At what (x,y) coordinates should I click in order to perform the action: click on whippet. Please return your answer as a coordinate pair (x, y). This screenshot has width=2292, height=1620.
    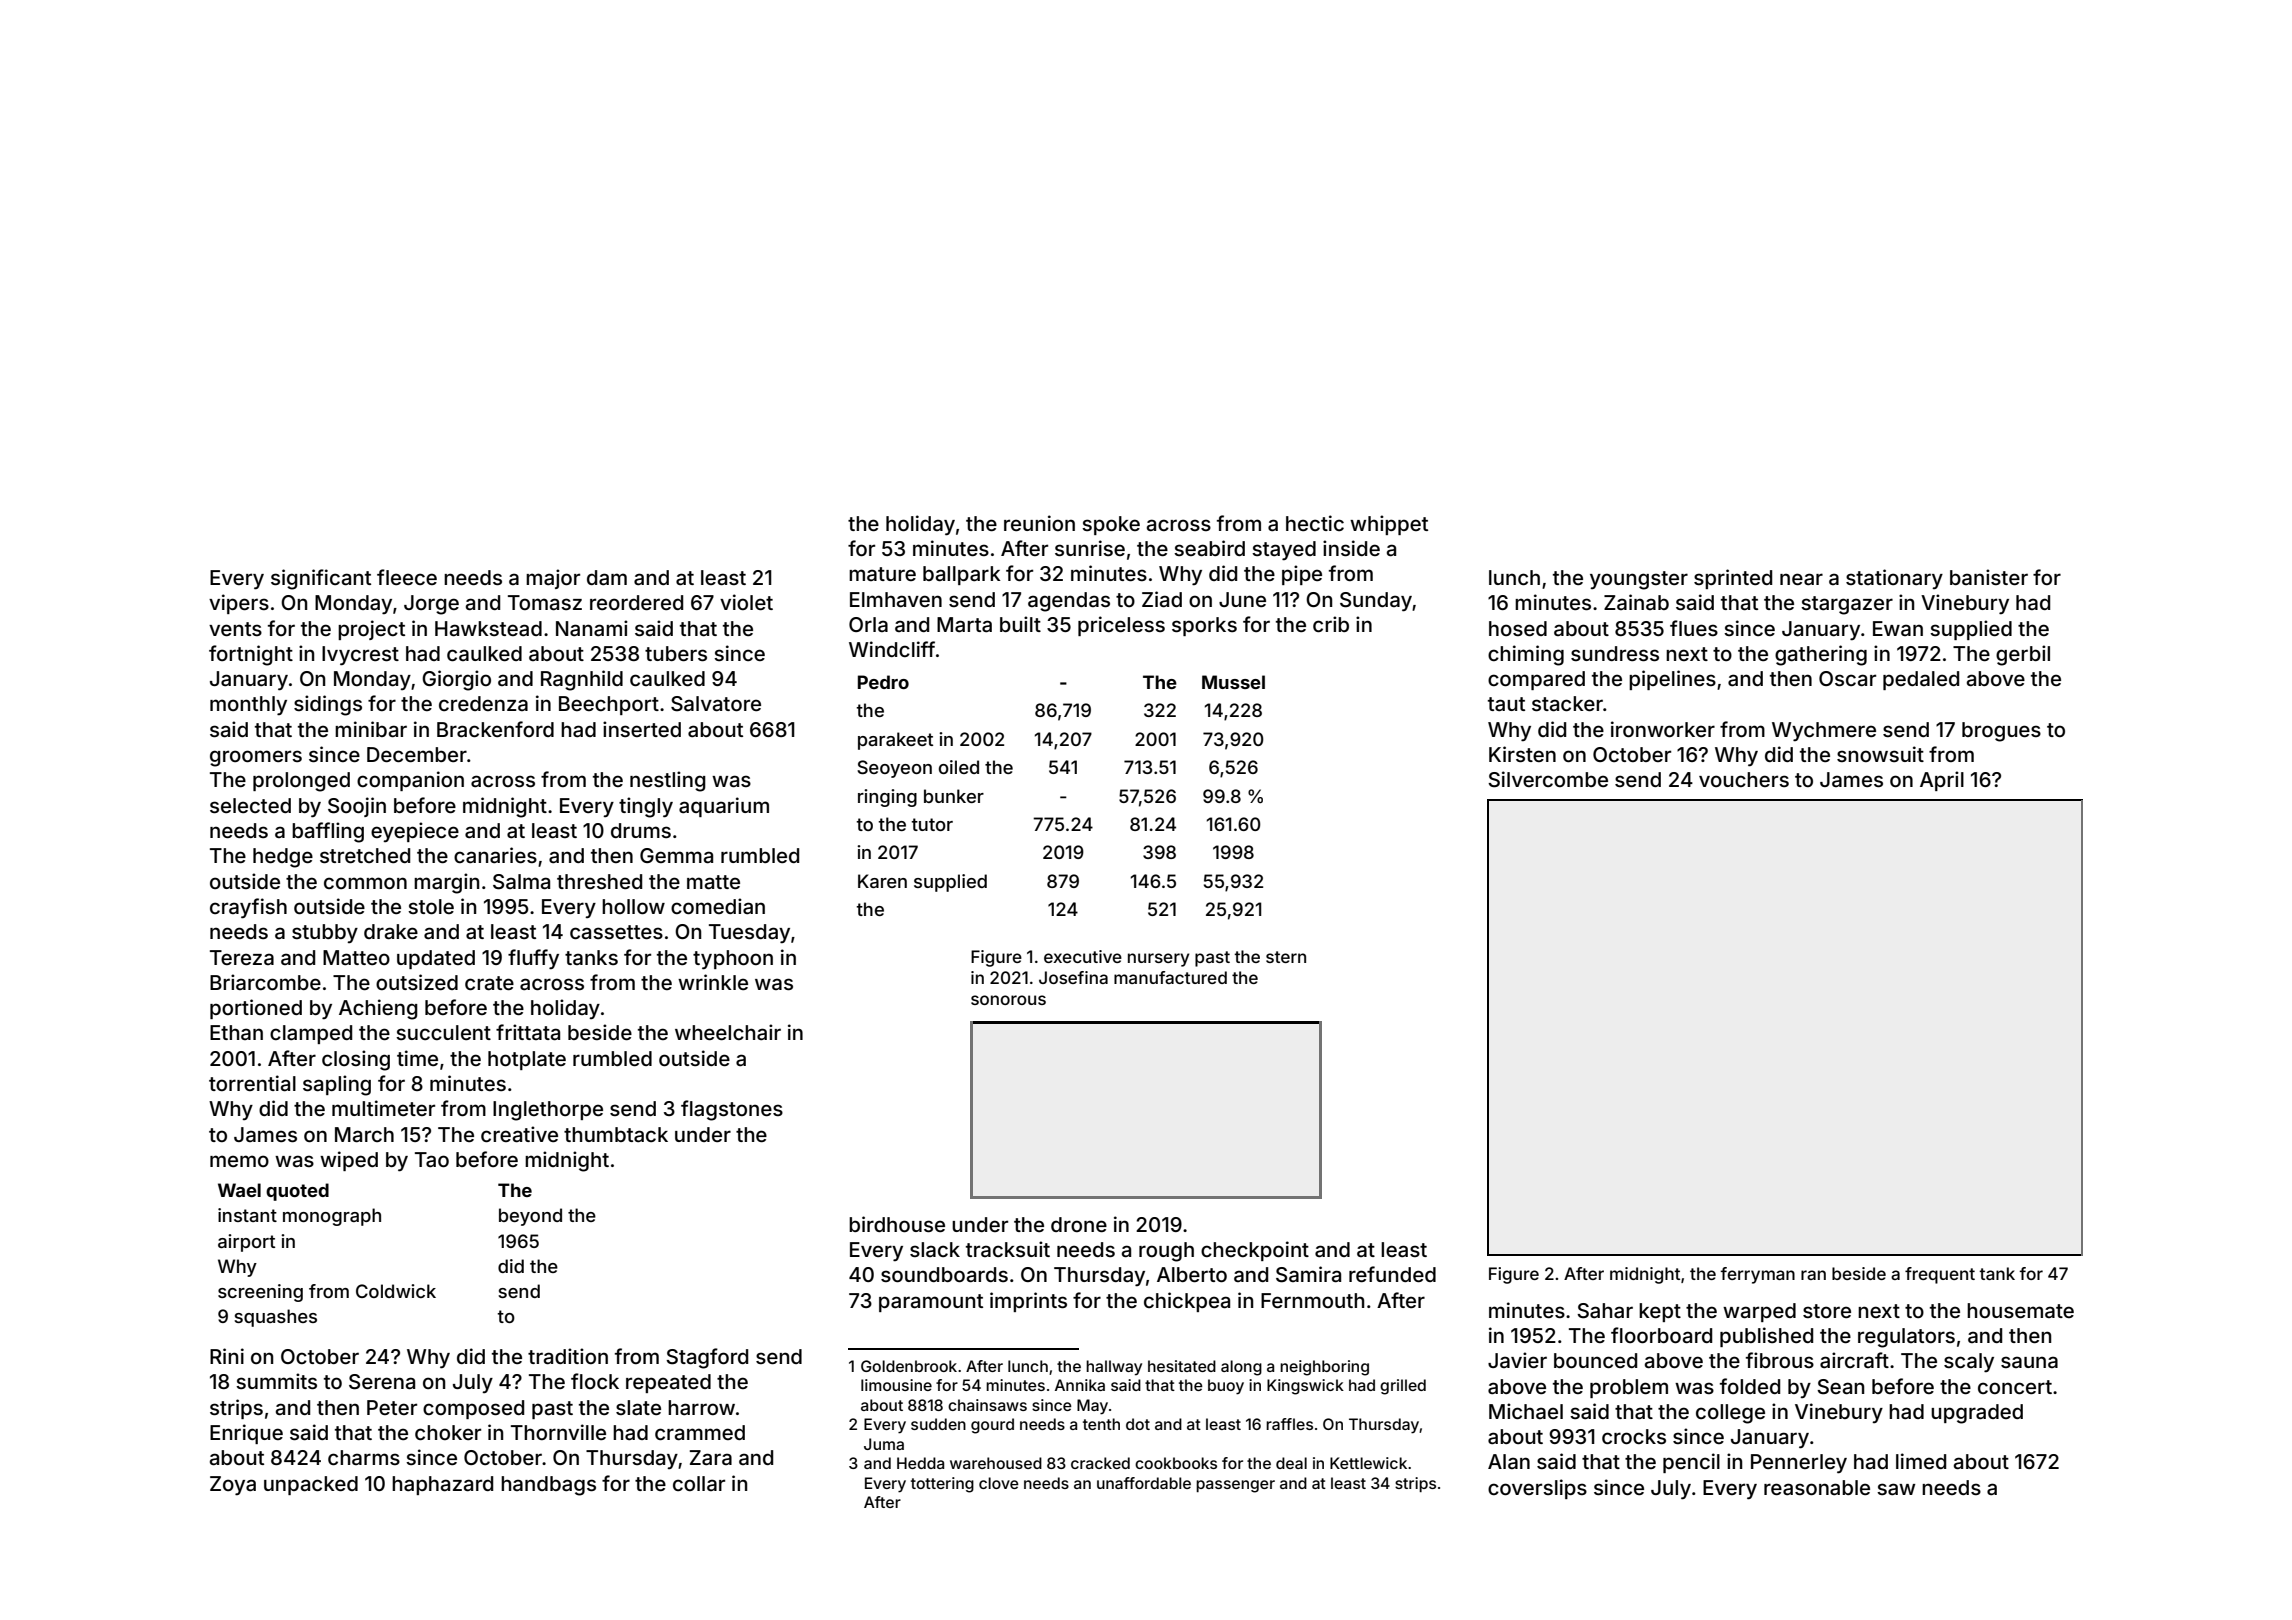
    Looking at the image, I should click on (1389, 525).
